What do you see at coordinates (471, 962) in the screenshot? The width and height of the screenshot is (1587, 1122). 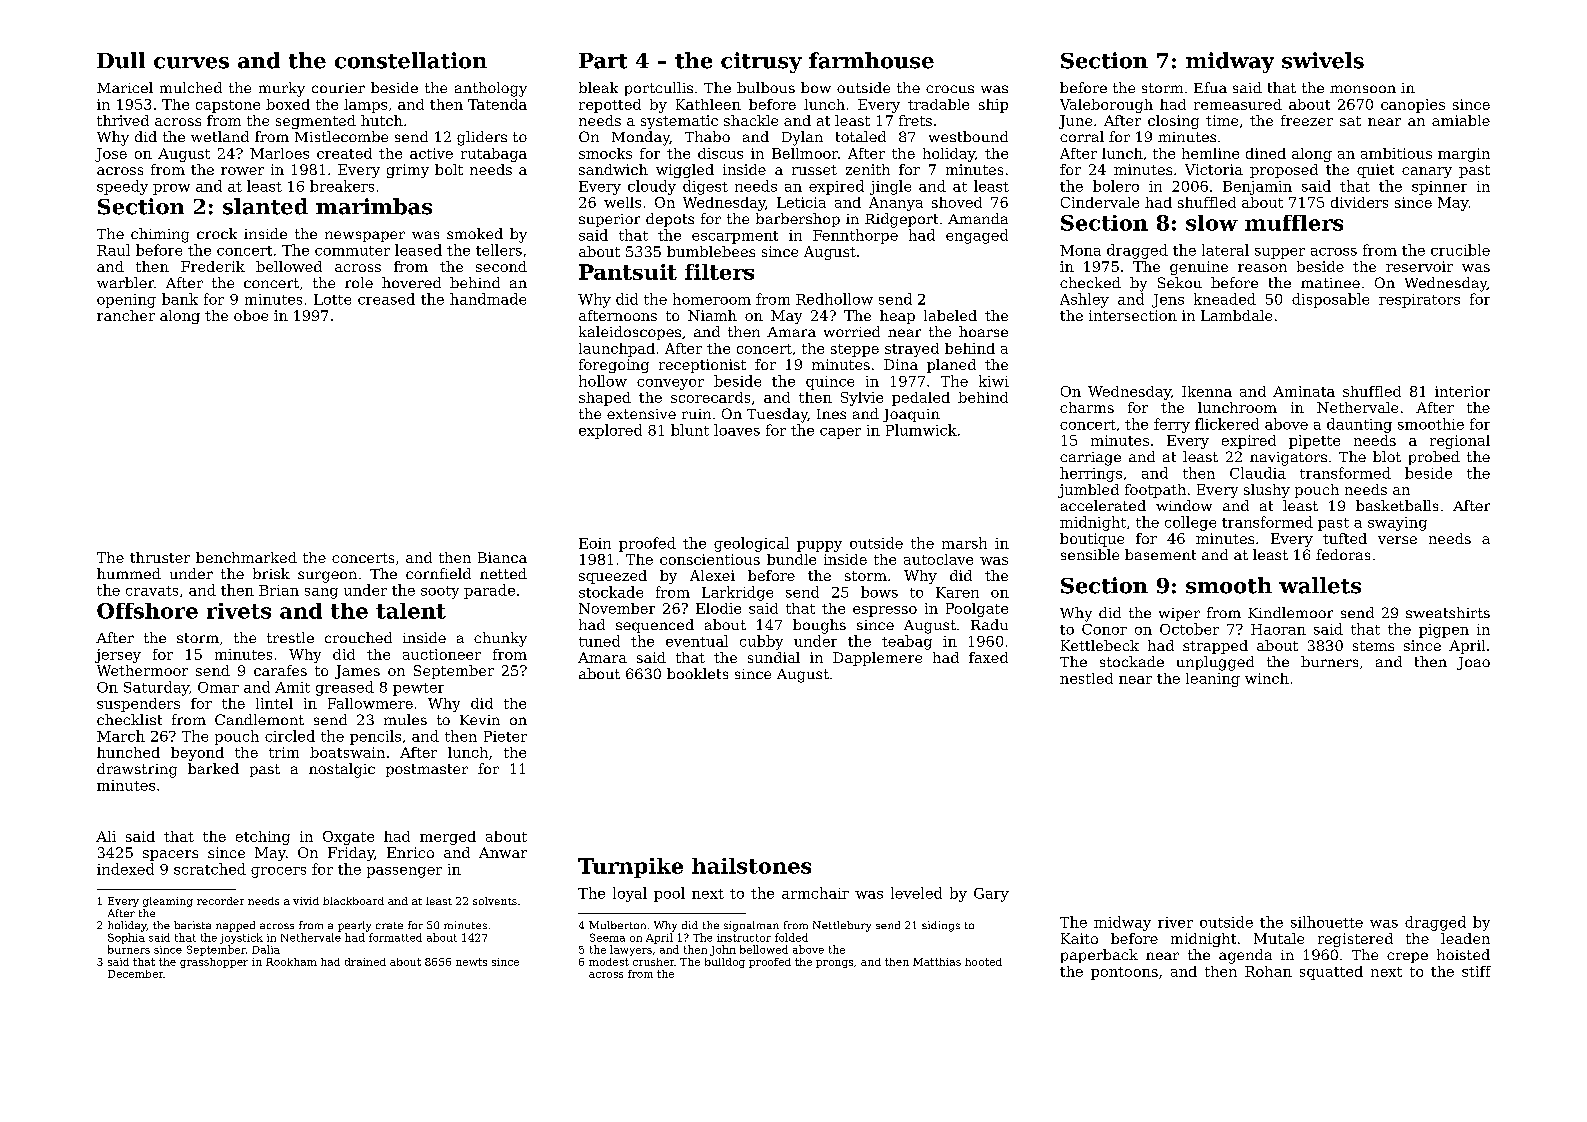 I see `newts` at bounding box center [471, 962].
